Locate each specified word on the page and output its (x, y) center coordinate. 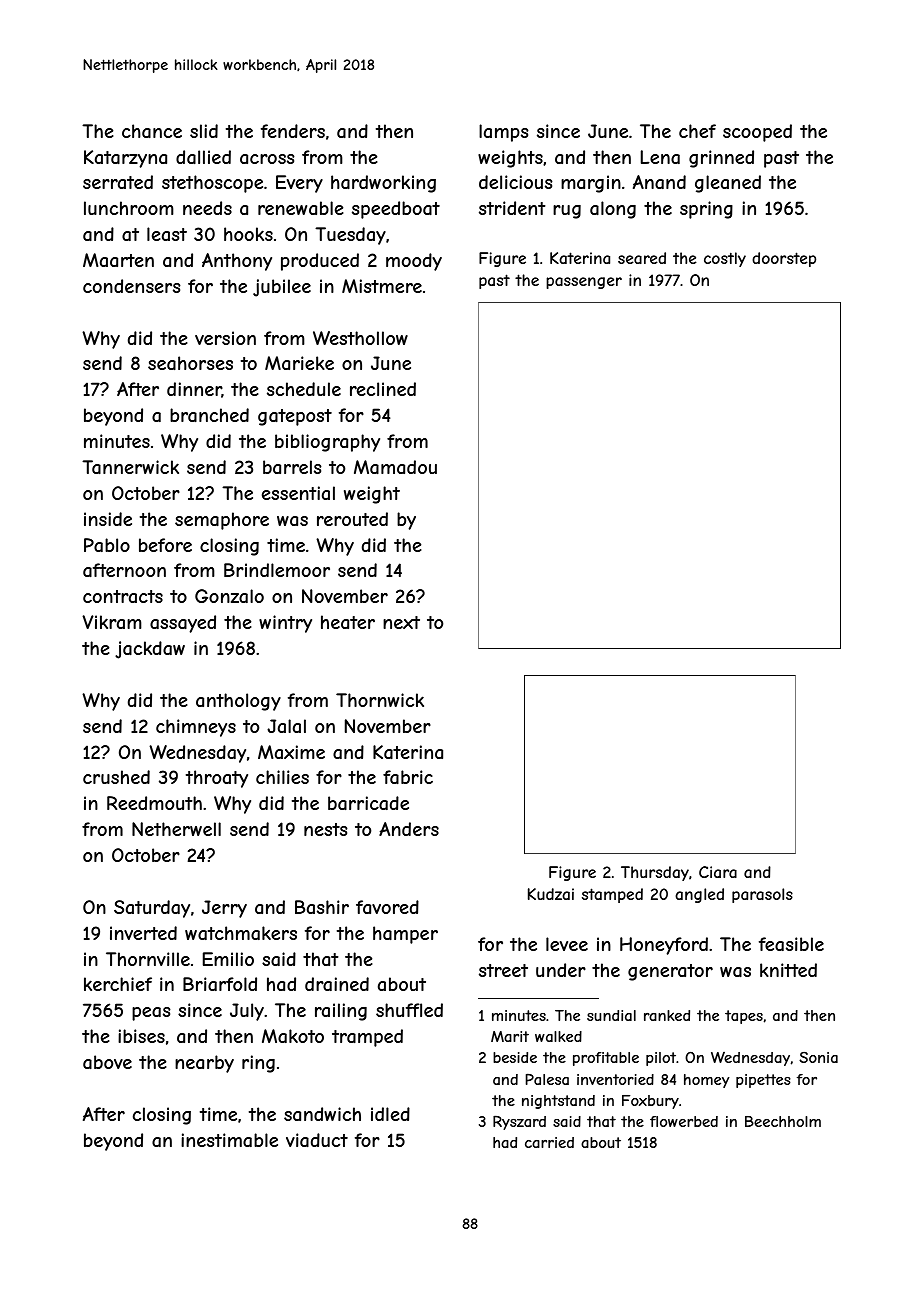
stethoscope (212, 184)
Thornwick (380, 700)
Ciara (718, 872)
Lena (660, 157)
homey (707, 1081)
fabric (408, 777)
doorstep (784, 259)
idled (390, 1114)
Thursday (655, 873)
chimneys (196, 728)
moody (414, 262)
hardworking (383, 184)
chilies (282, 777)
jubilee (282, 288)
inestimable (229, 1140)
